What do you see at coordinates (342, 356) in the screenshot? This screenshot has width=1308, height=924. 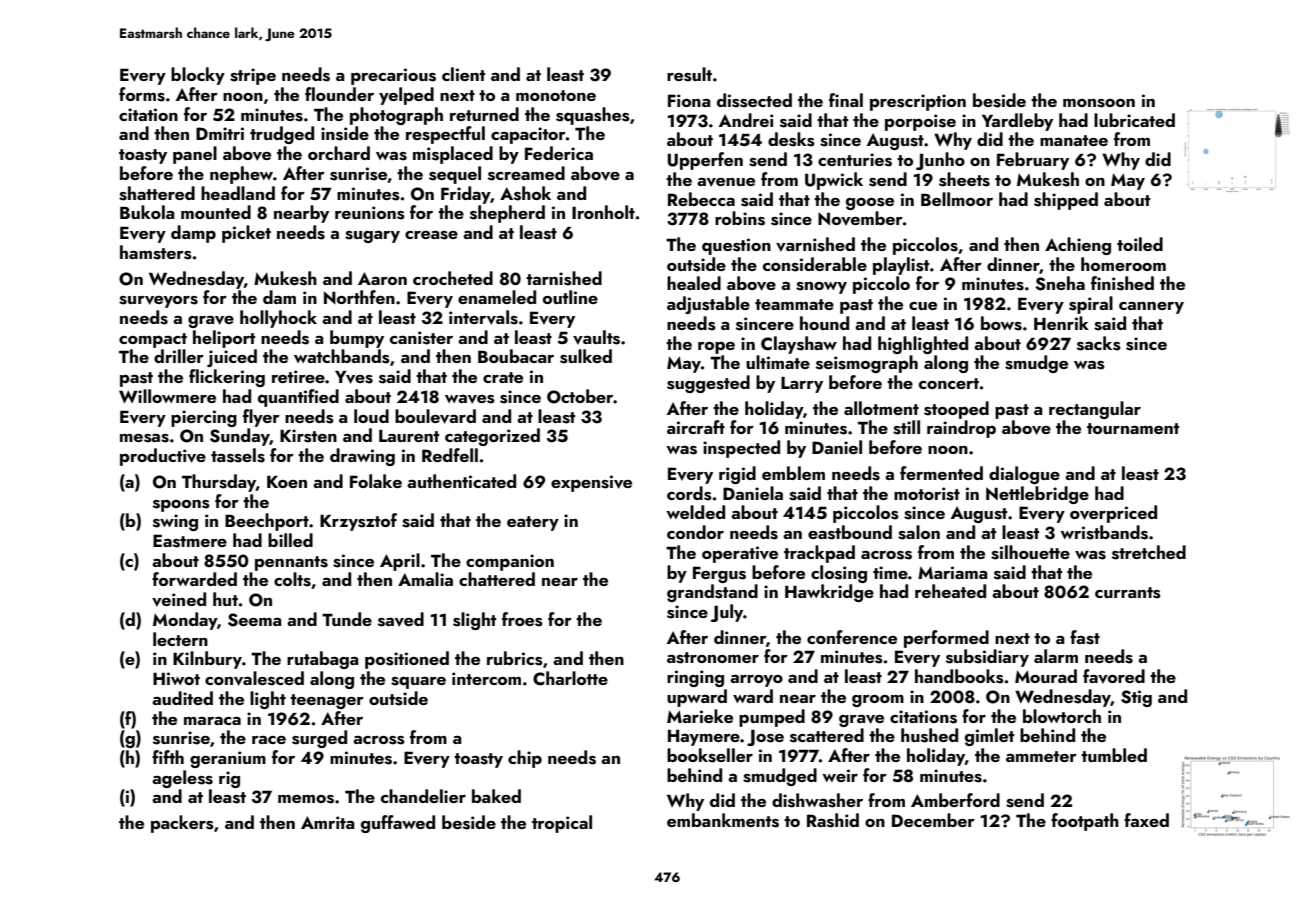 I see `watchbands` at bounding box center [342, 356].
